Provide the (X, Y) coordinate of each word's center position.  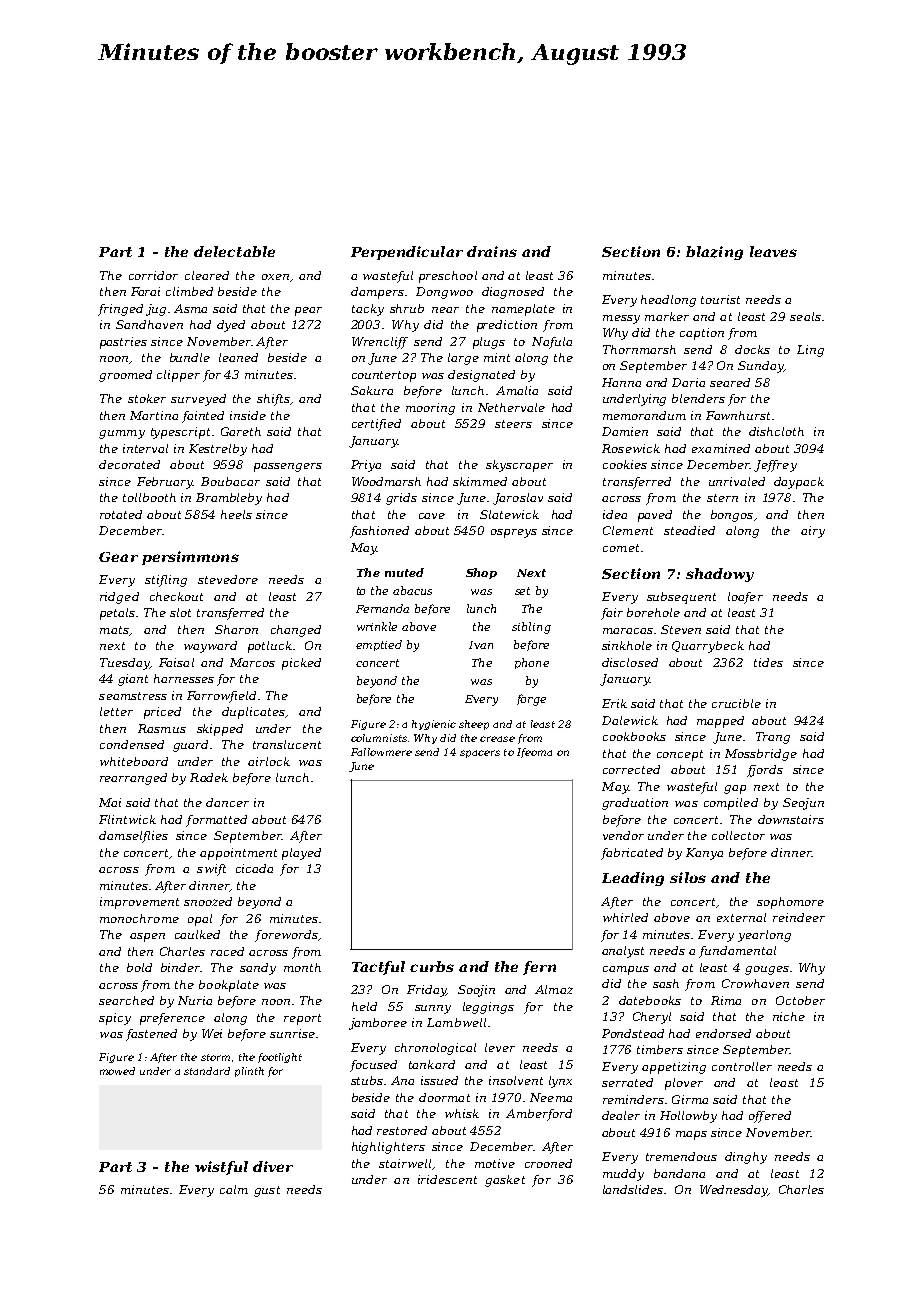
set (522, 591)
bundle (190, 357)
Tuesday (125, 664)
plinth (249, 1072)
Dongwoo (444, 293)
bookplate (229, 986)
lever (500, 1047)
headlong (668, 301)
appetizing (674, 1068)
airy (813, 532)
